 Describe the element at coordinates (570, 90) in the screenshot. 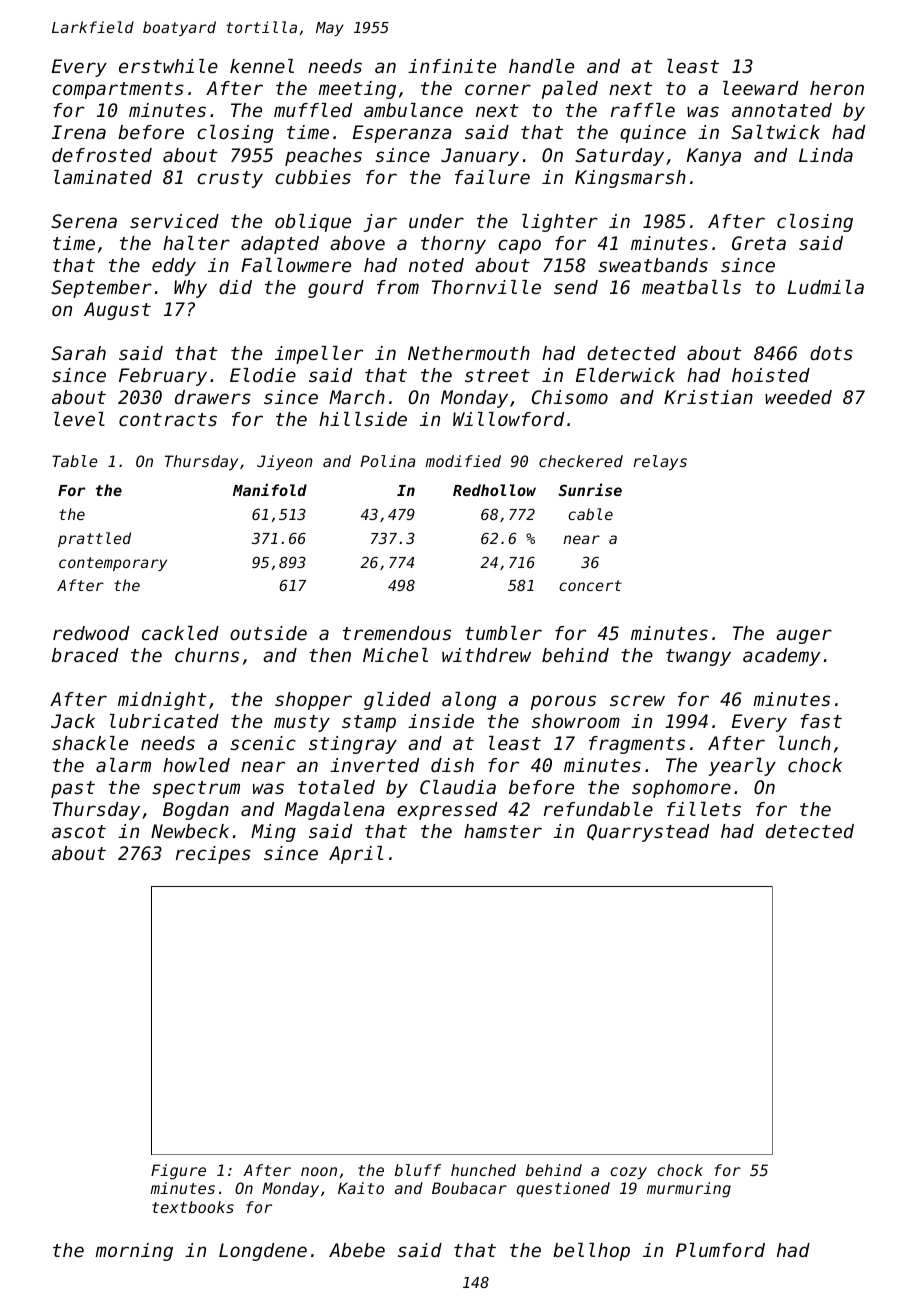

I see `paled` at that location.
